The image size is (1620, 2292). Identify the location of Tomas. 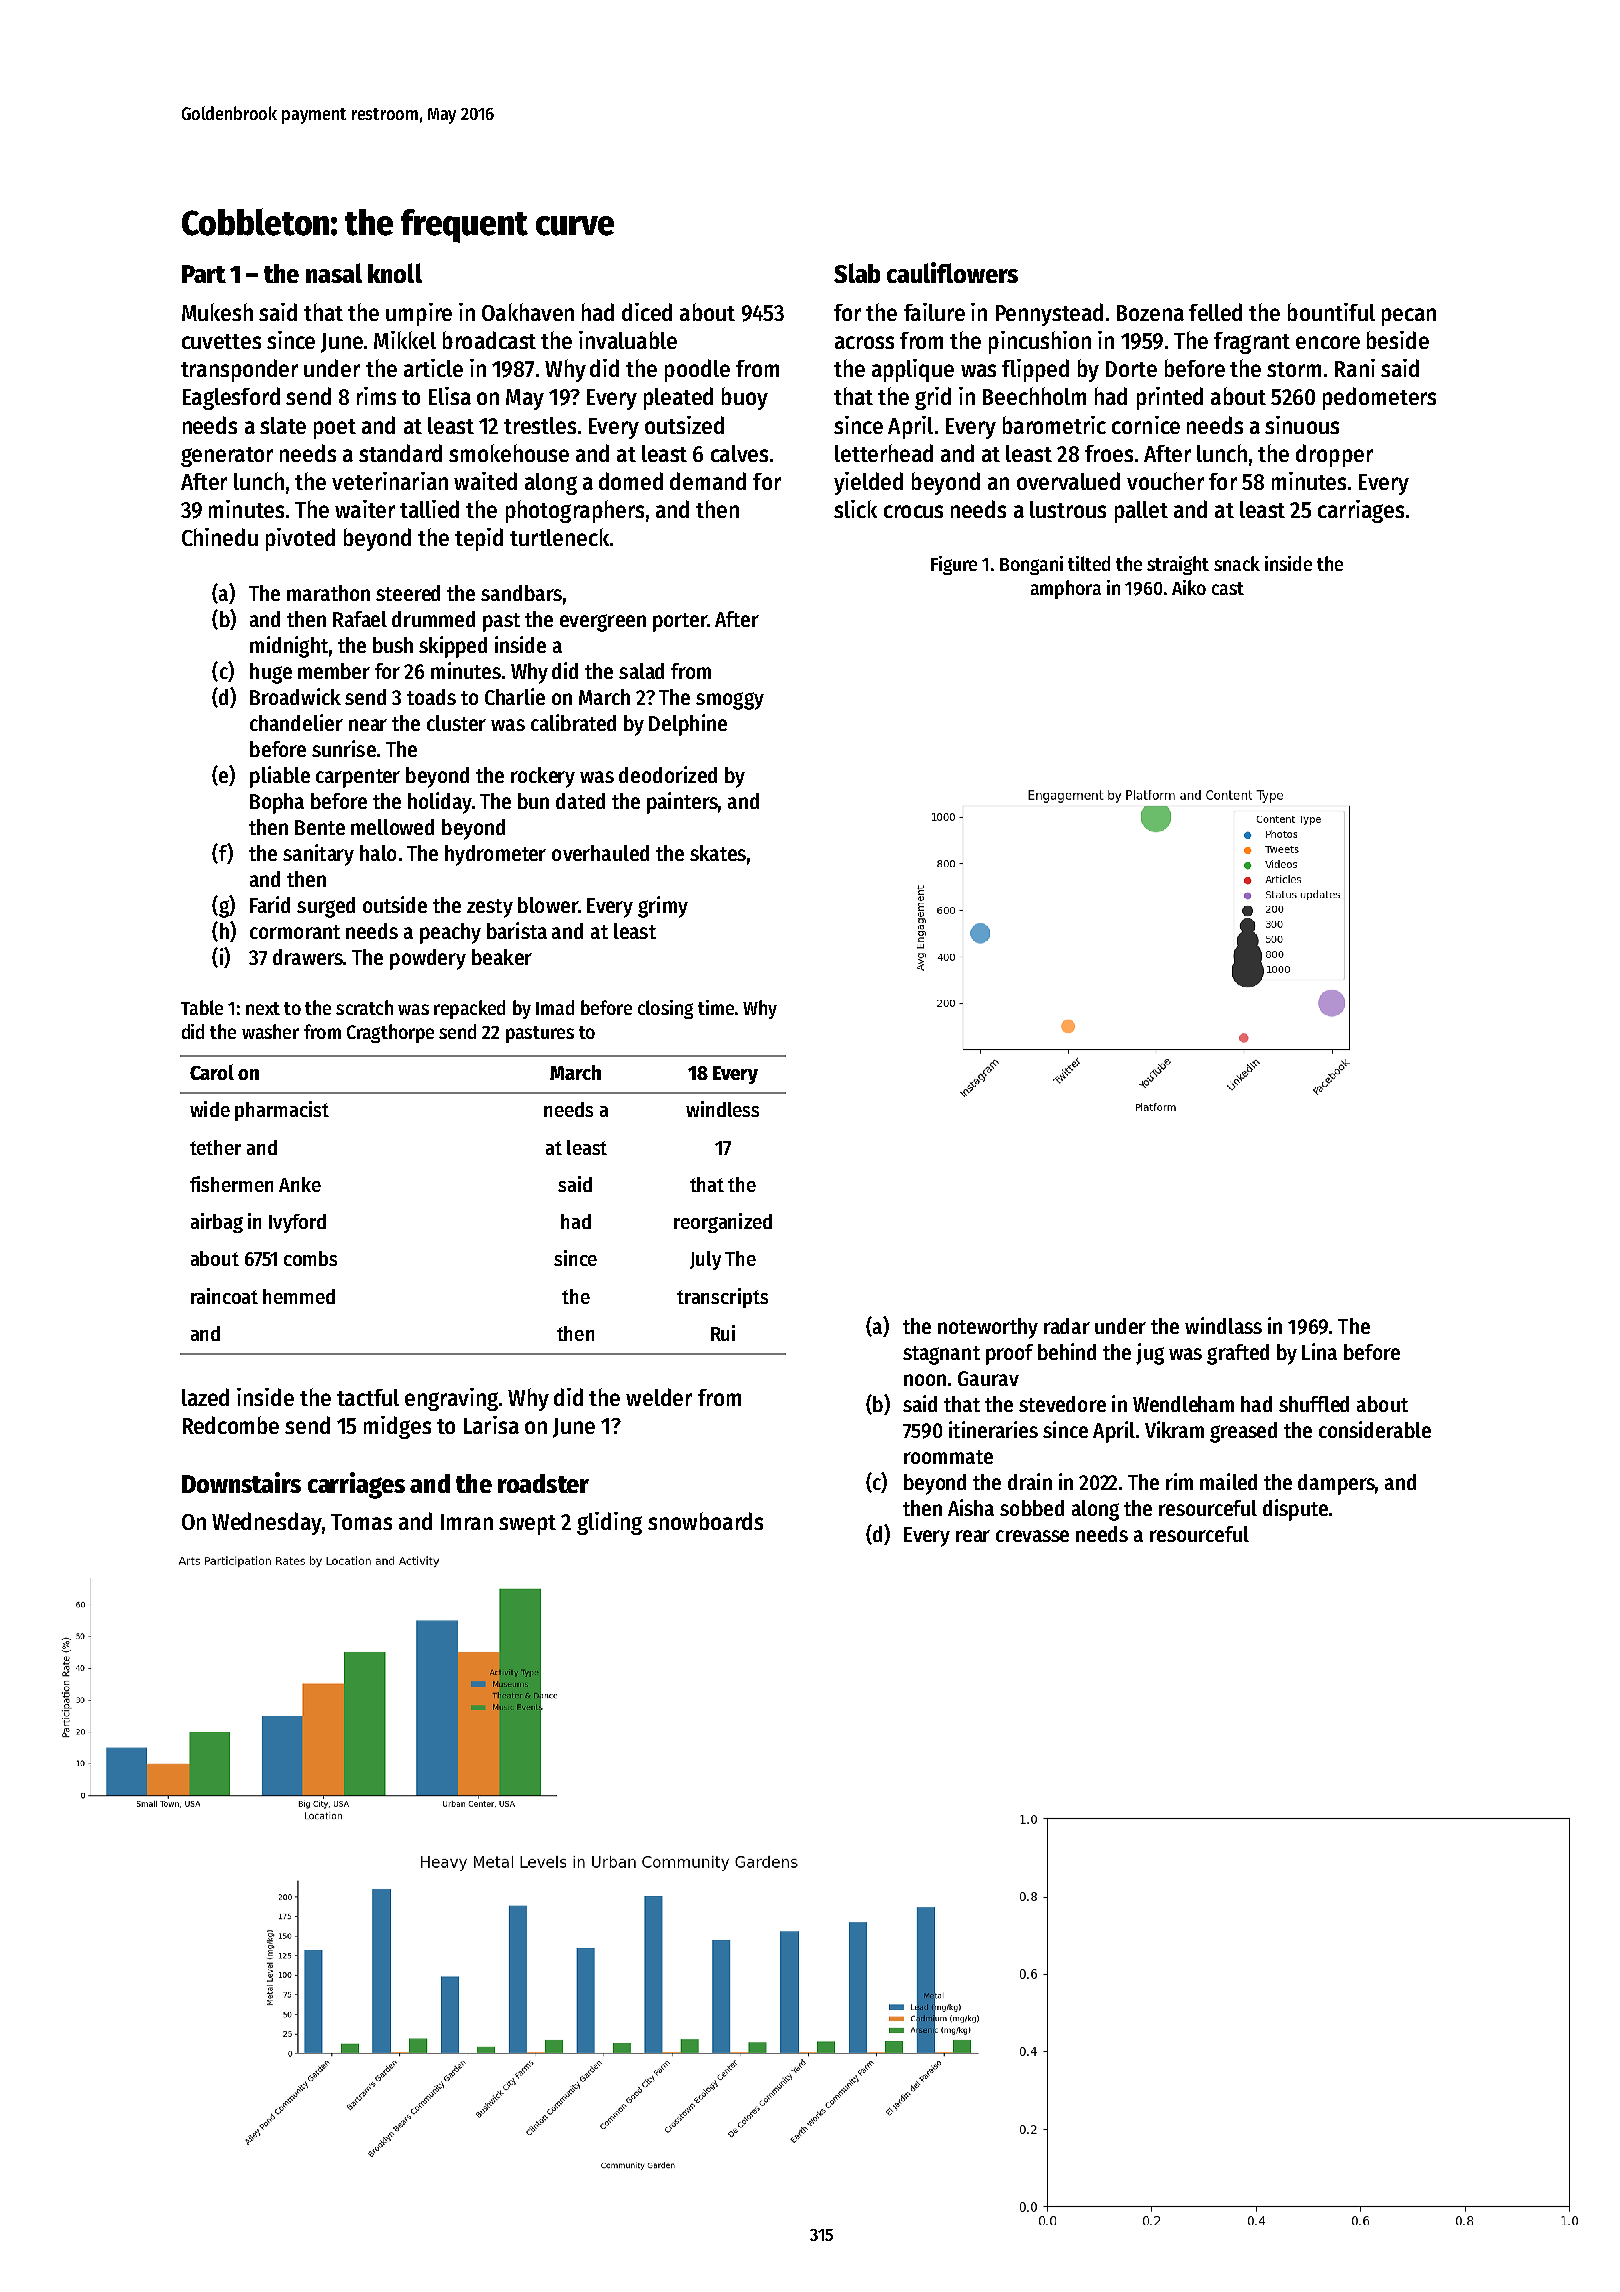
(361, 1522).
